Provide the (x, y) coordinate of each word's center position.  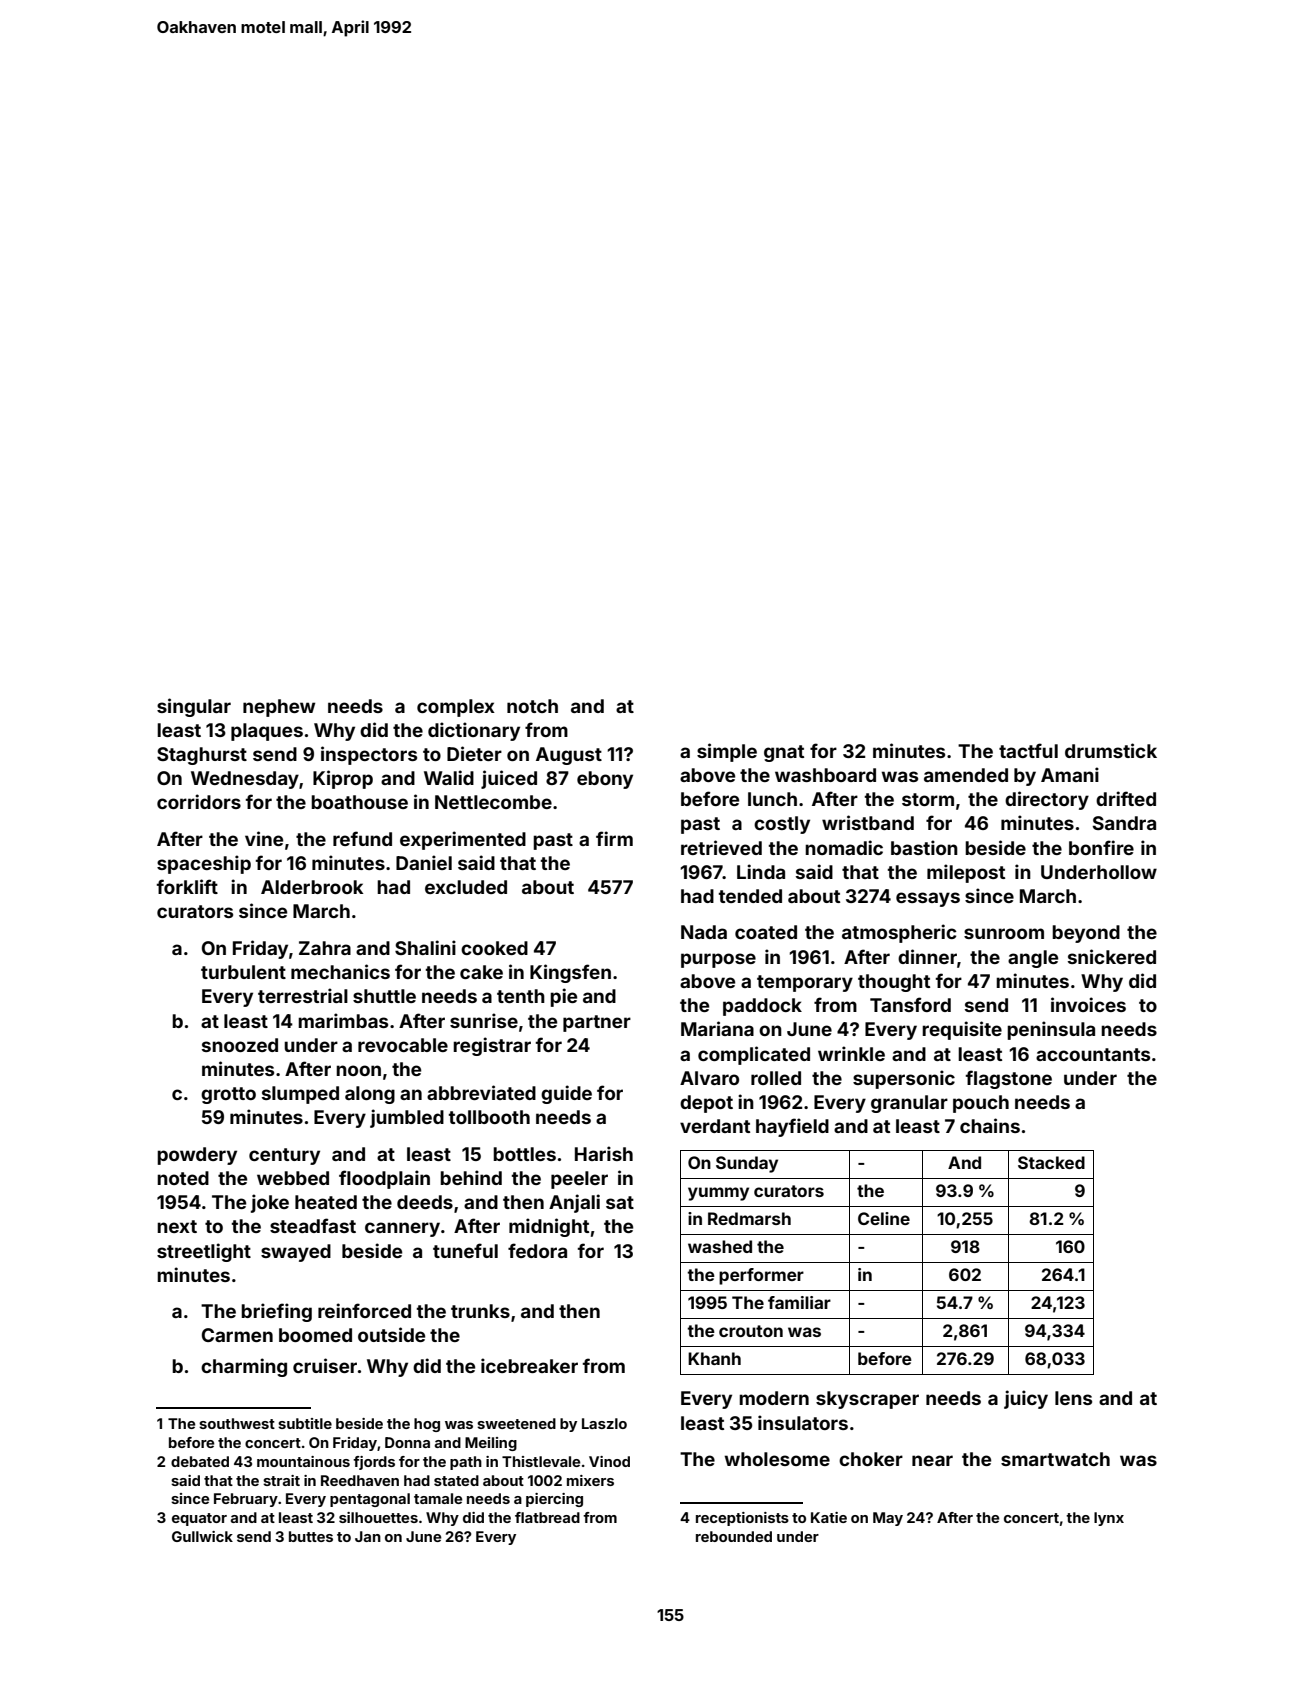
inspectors (369, 755)
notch (532, 706)
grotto (228, 1095)
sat (620, 1202)
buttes (311, 1536)
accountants (1093, 1054)
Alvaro (709, 1078)
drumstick (1111, 750)
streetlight (204, 1252)
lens (1073, 1398)
